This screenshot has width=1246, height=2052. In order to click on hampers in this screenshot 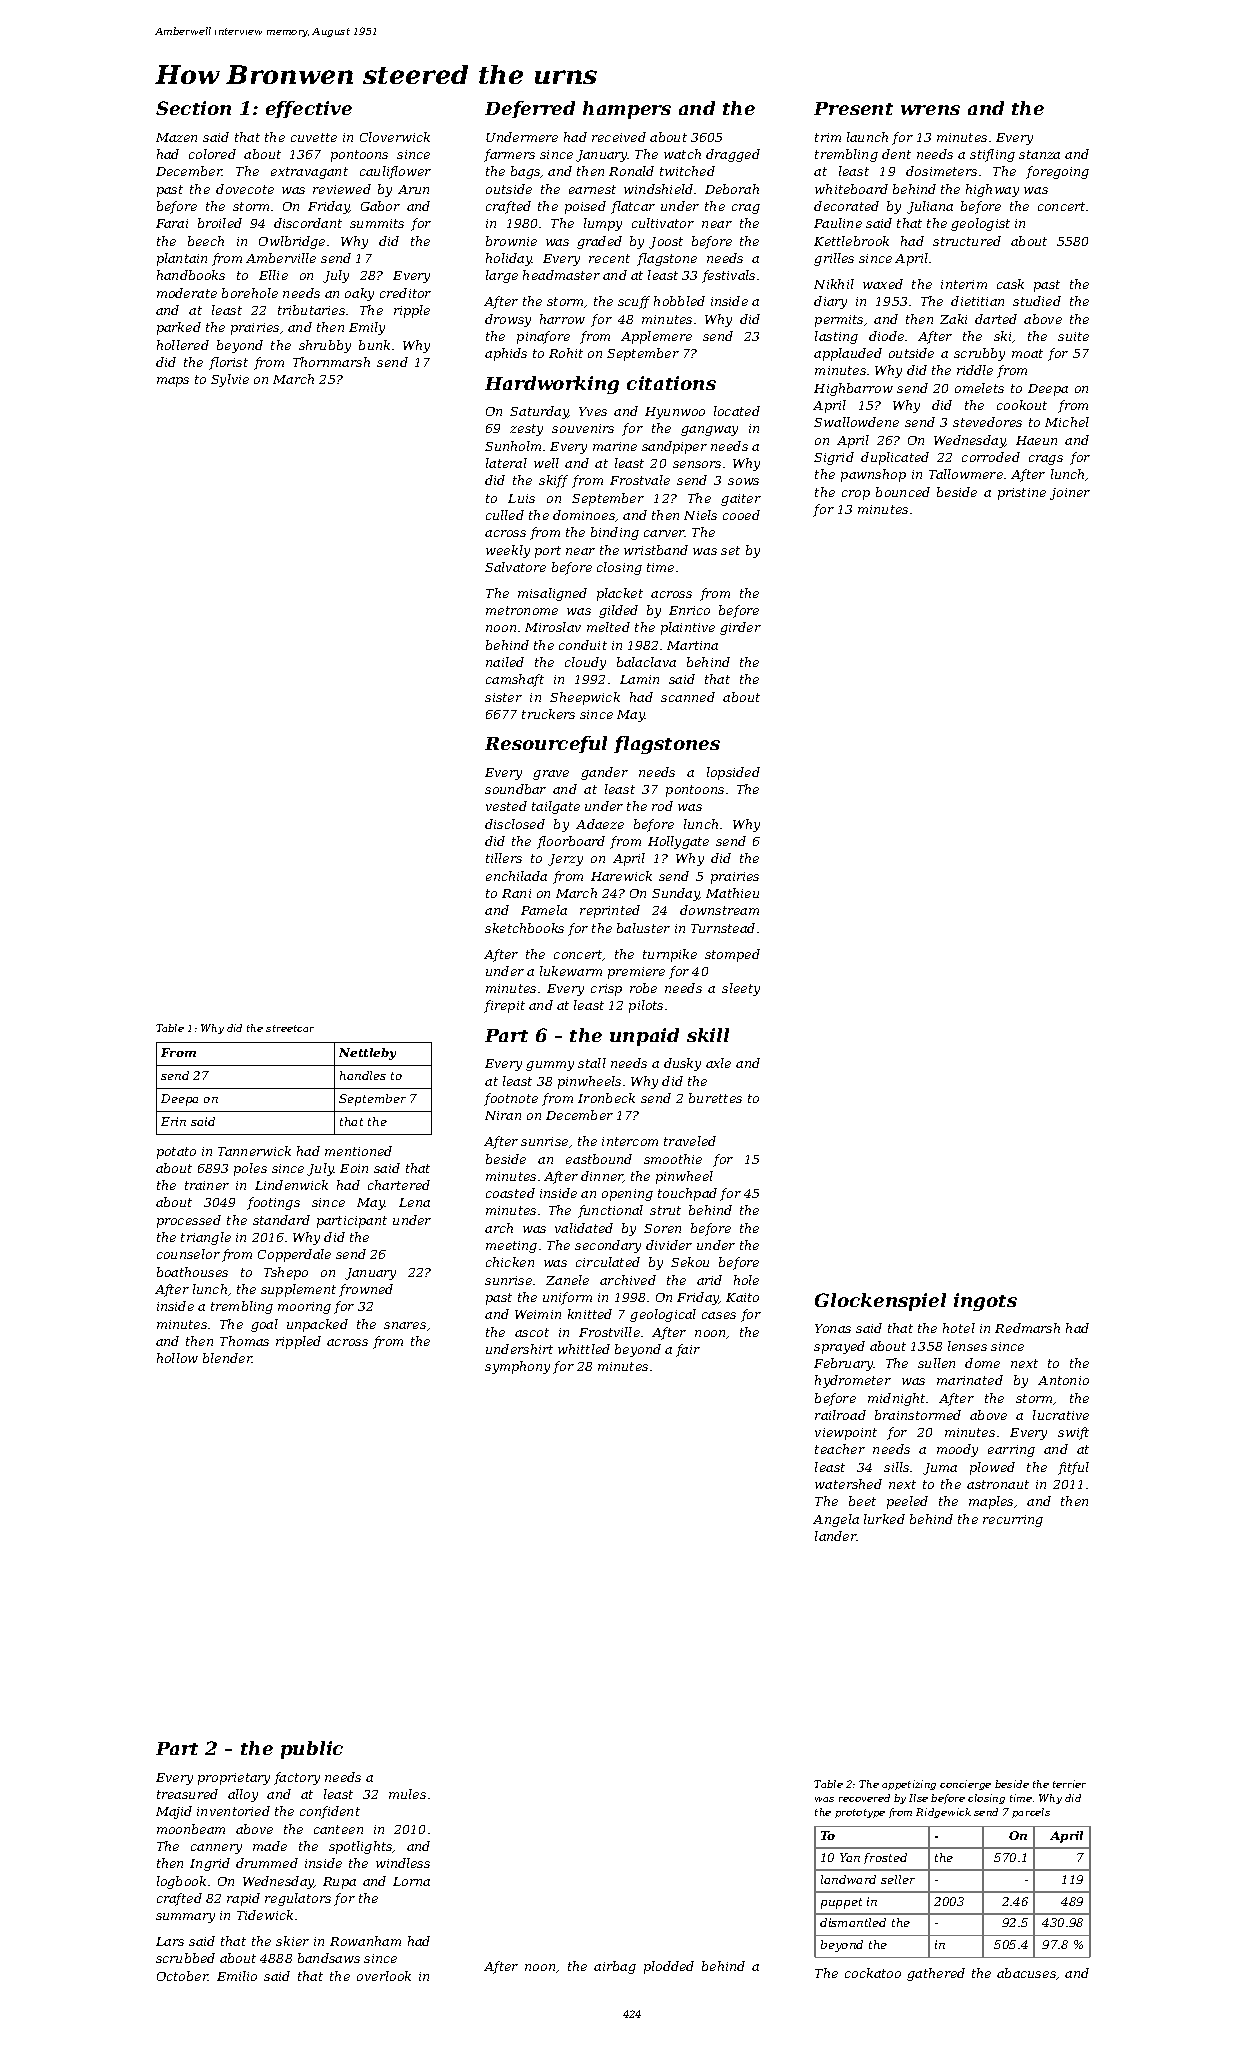, I will do `click(627, 110)`.
